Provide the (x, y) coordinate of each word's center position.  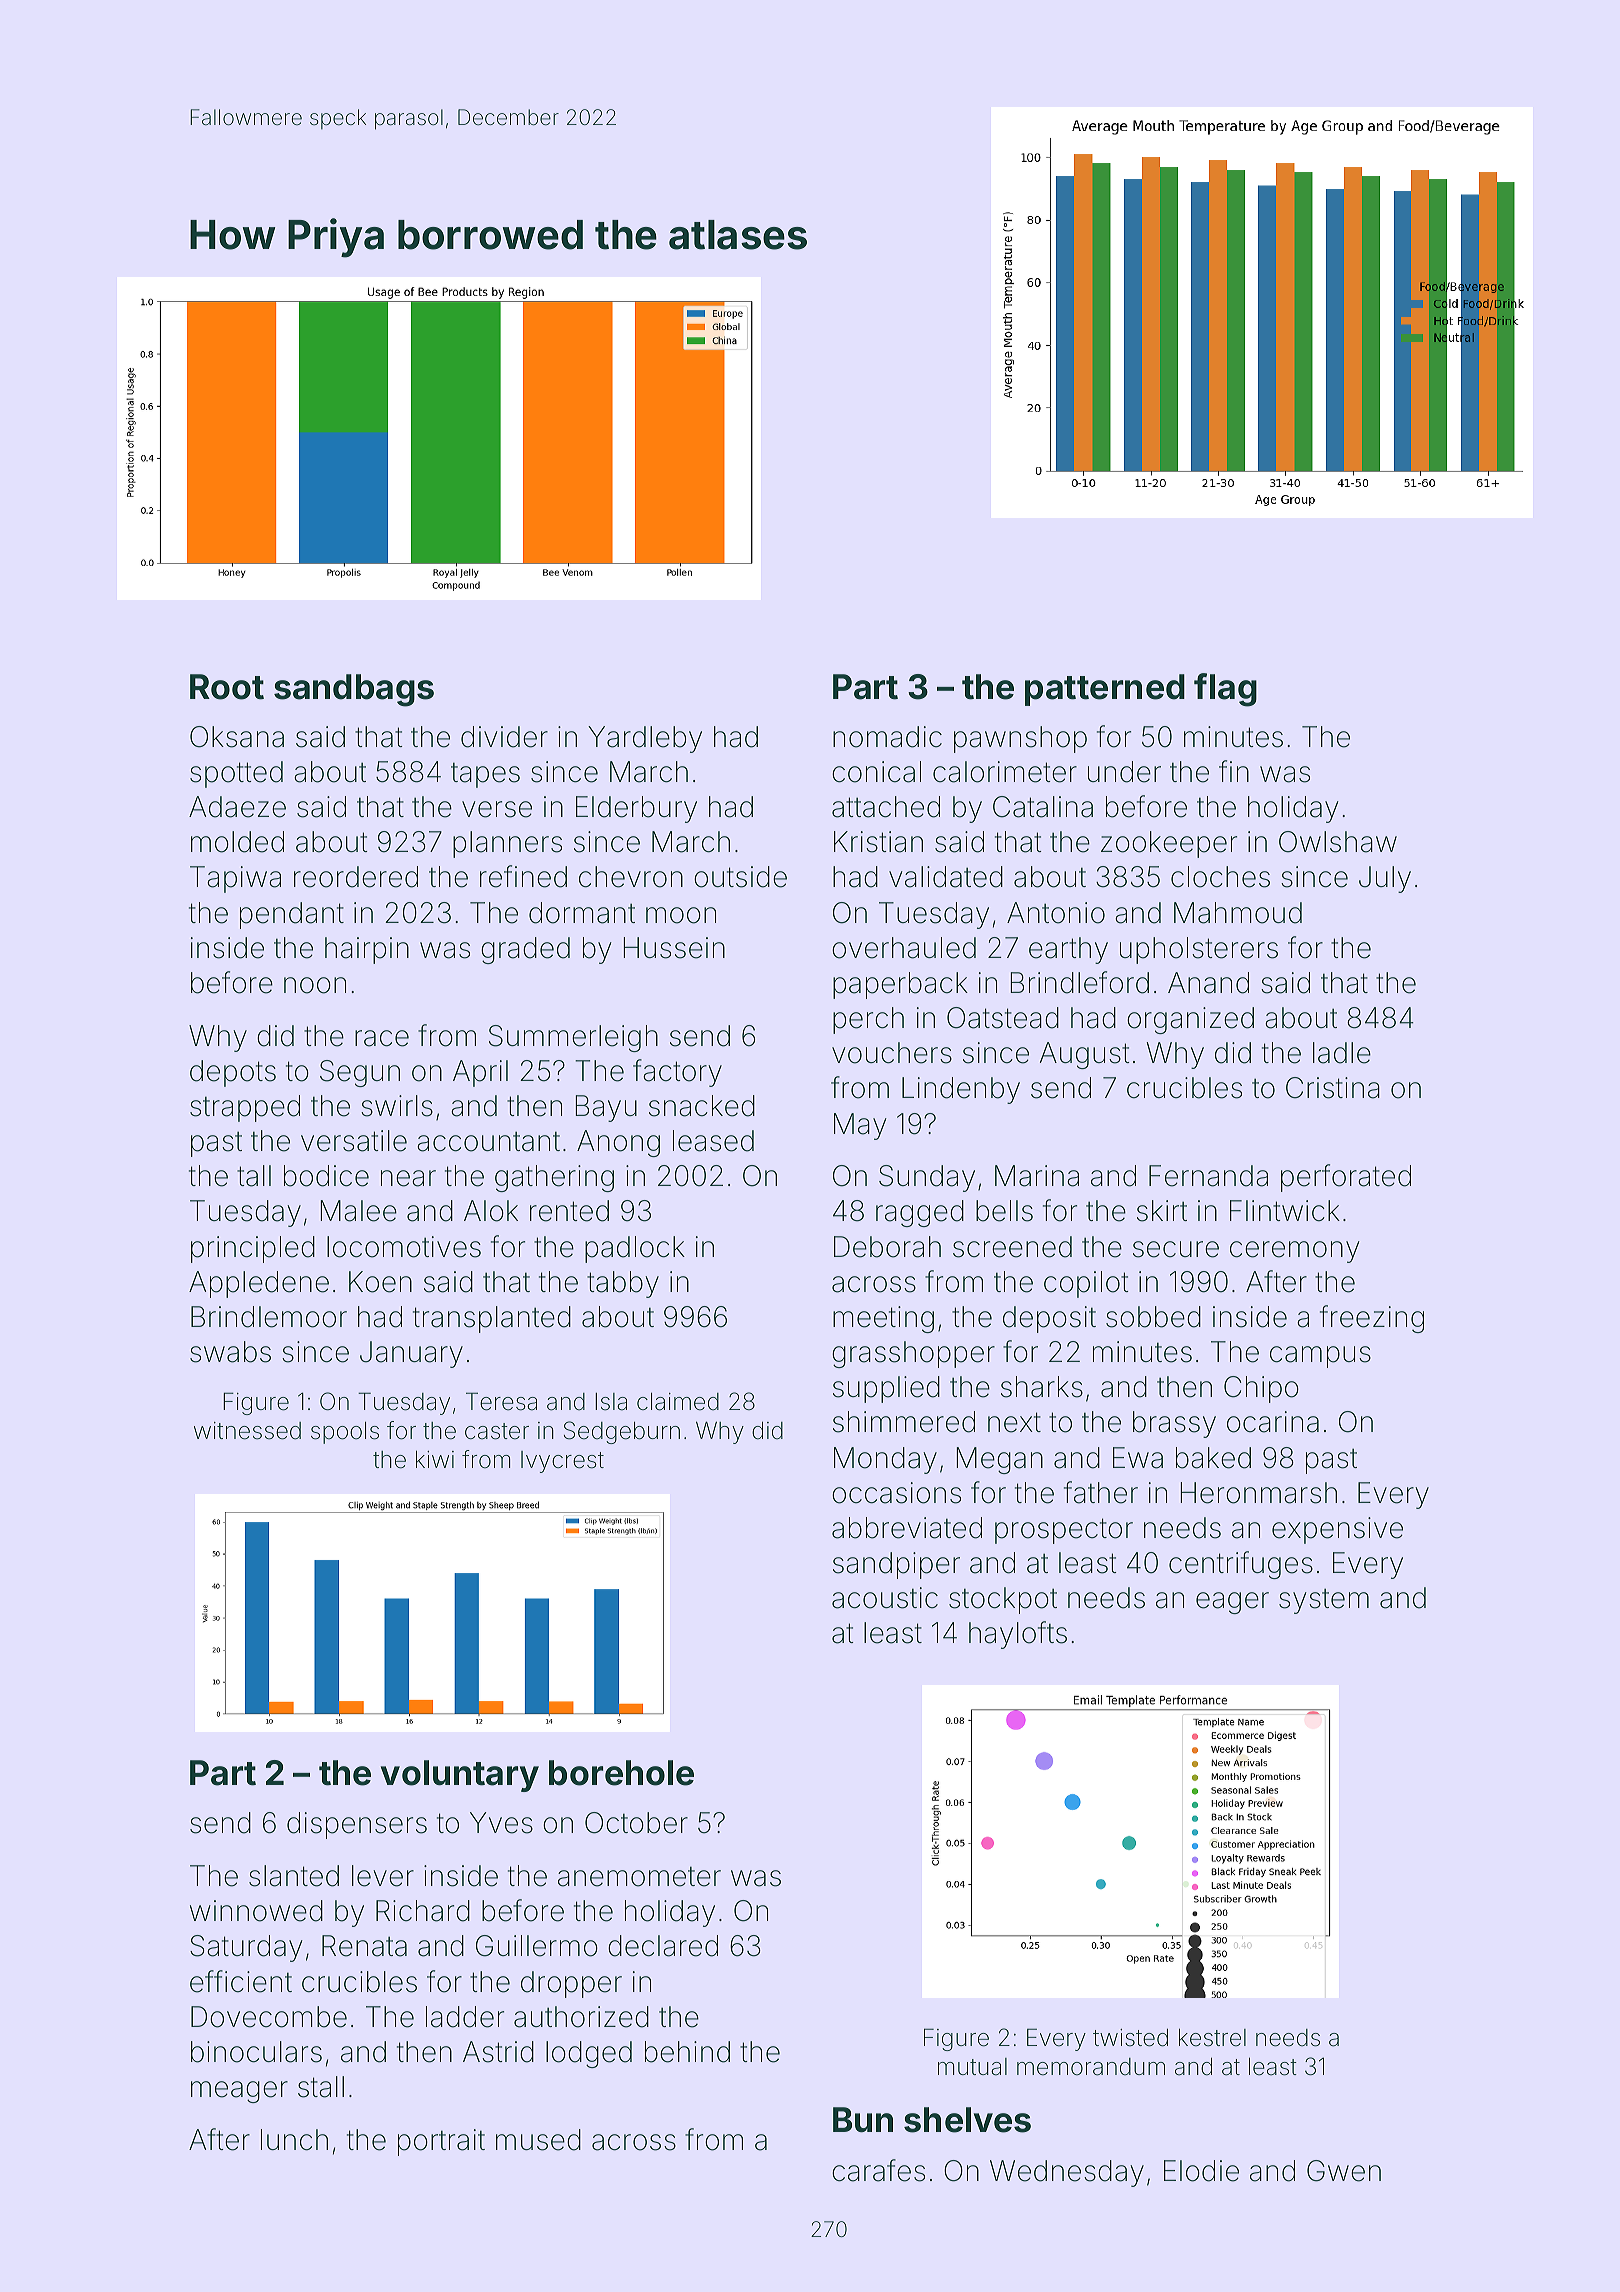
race (382, 1038)
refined (523, 876)
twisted (1130, 2038)
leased (713, 1141)
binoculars (256, 2052)
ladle (1342, 1053)
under (1124, 772)
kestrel (1212, 2038)
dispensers (357, 1825)
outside (740, 877)
